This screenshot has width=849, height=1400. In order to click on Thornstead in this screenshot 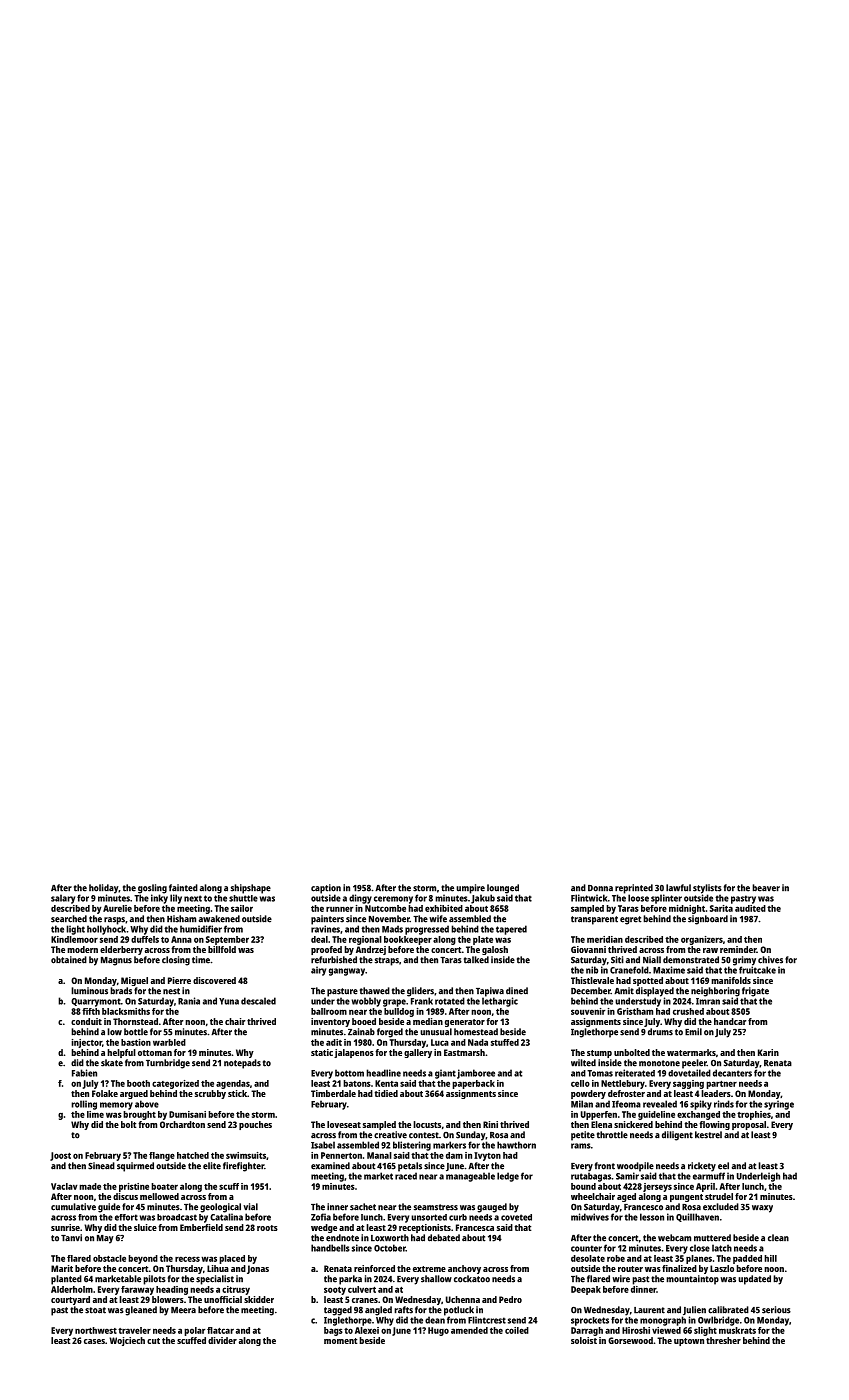, I will do `click(135, 1021)`.
